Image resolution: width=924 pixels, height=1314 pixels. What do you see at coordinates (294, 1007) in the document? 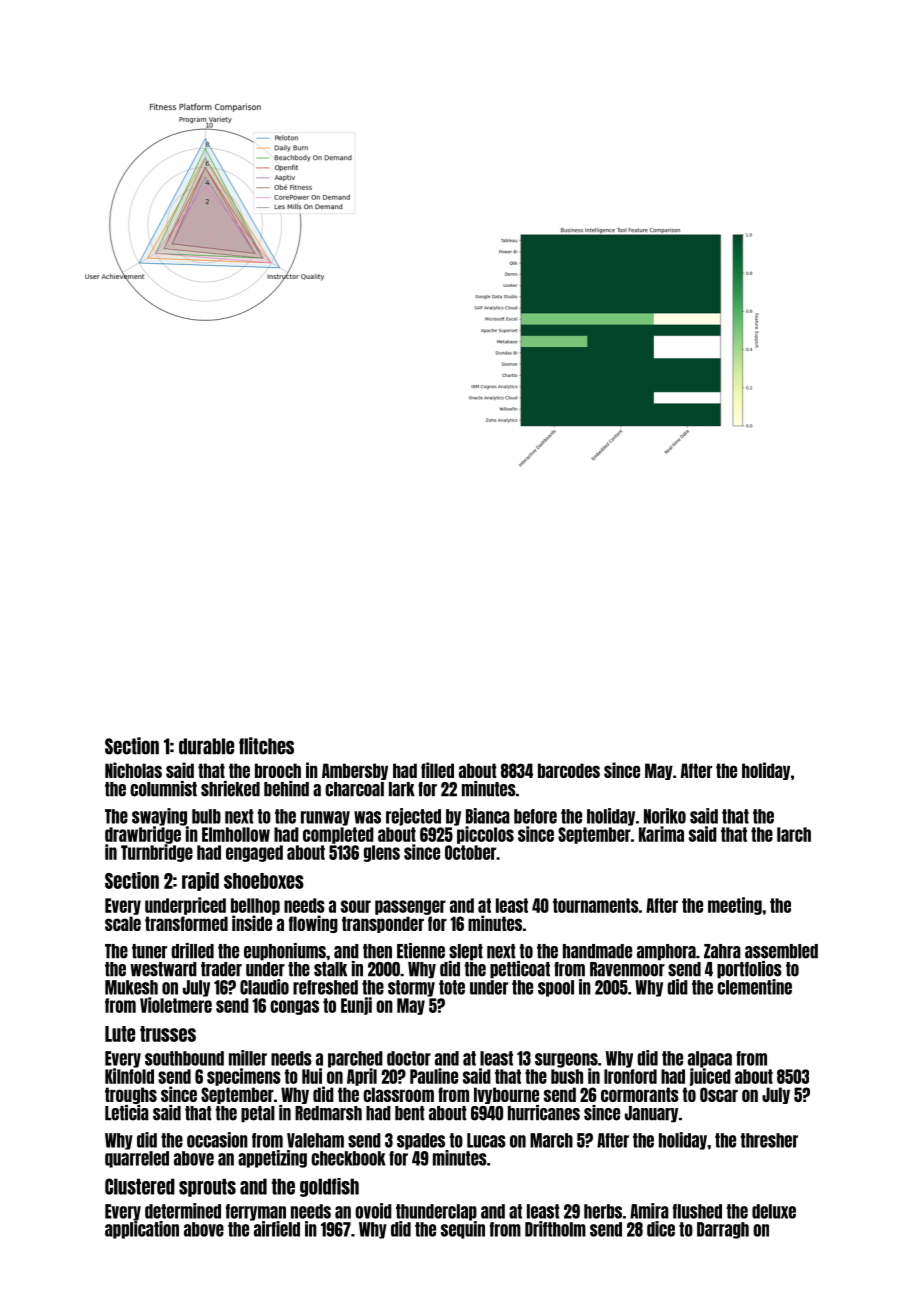
I see `congas` at bounding box center [294, 1007].
